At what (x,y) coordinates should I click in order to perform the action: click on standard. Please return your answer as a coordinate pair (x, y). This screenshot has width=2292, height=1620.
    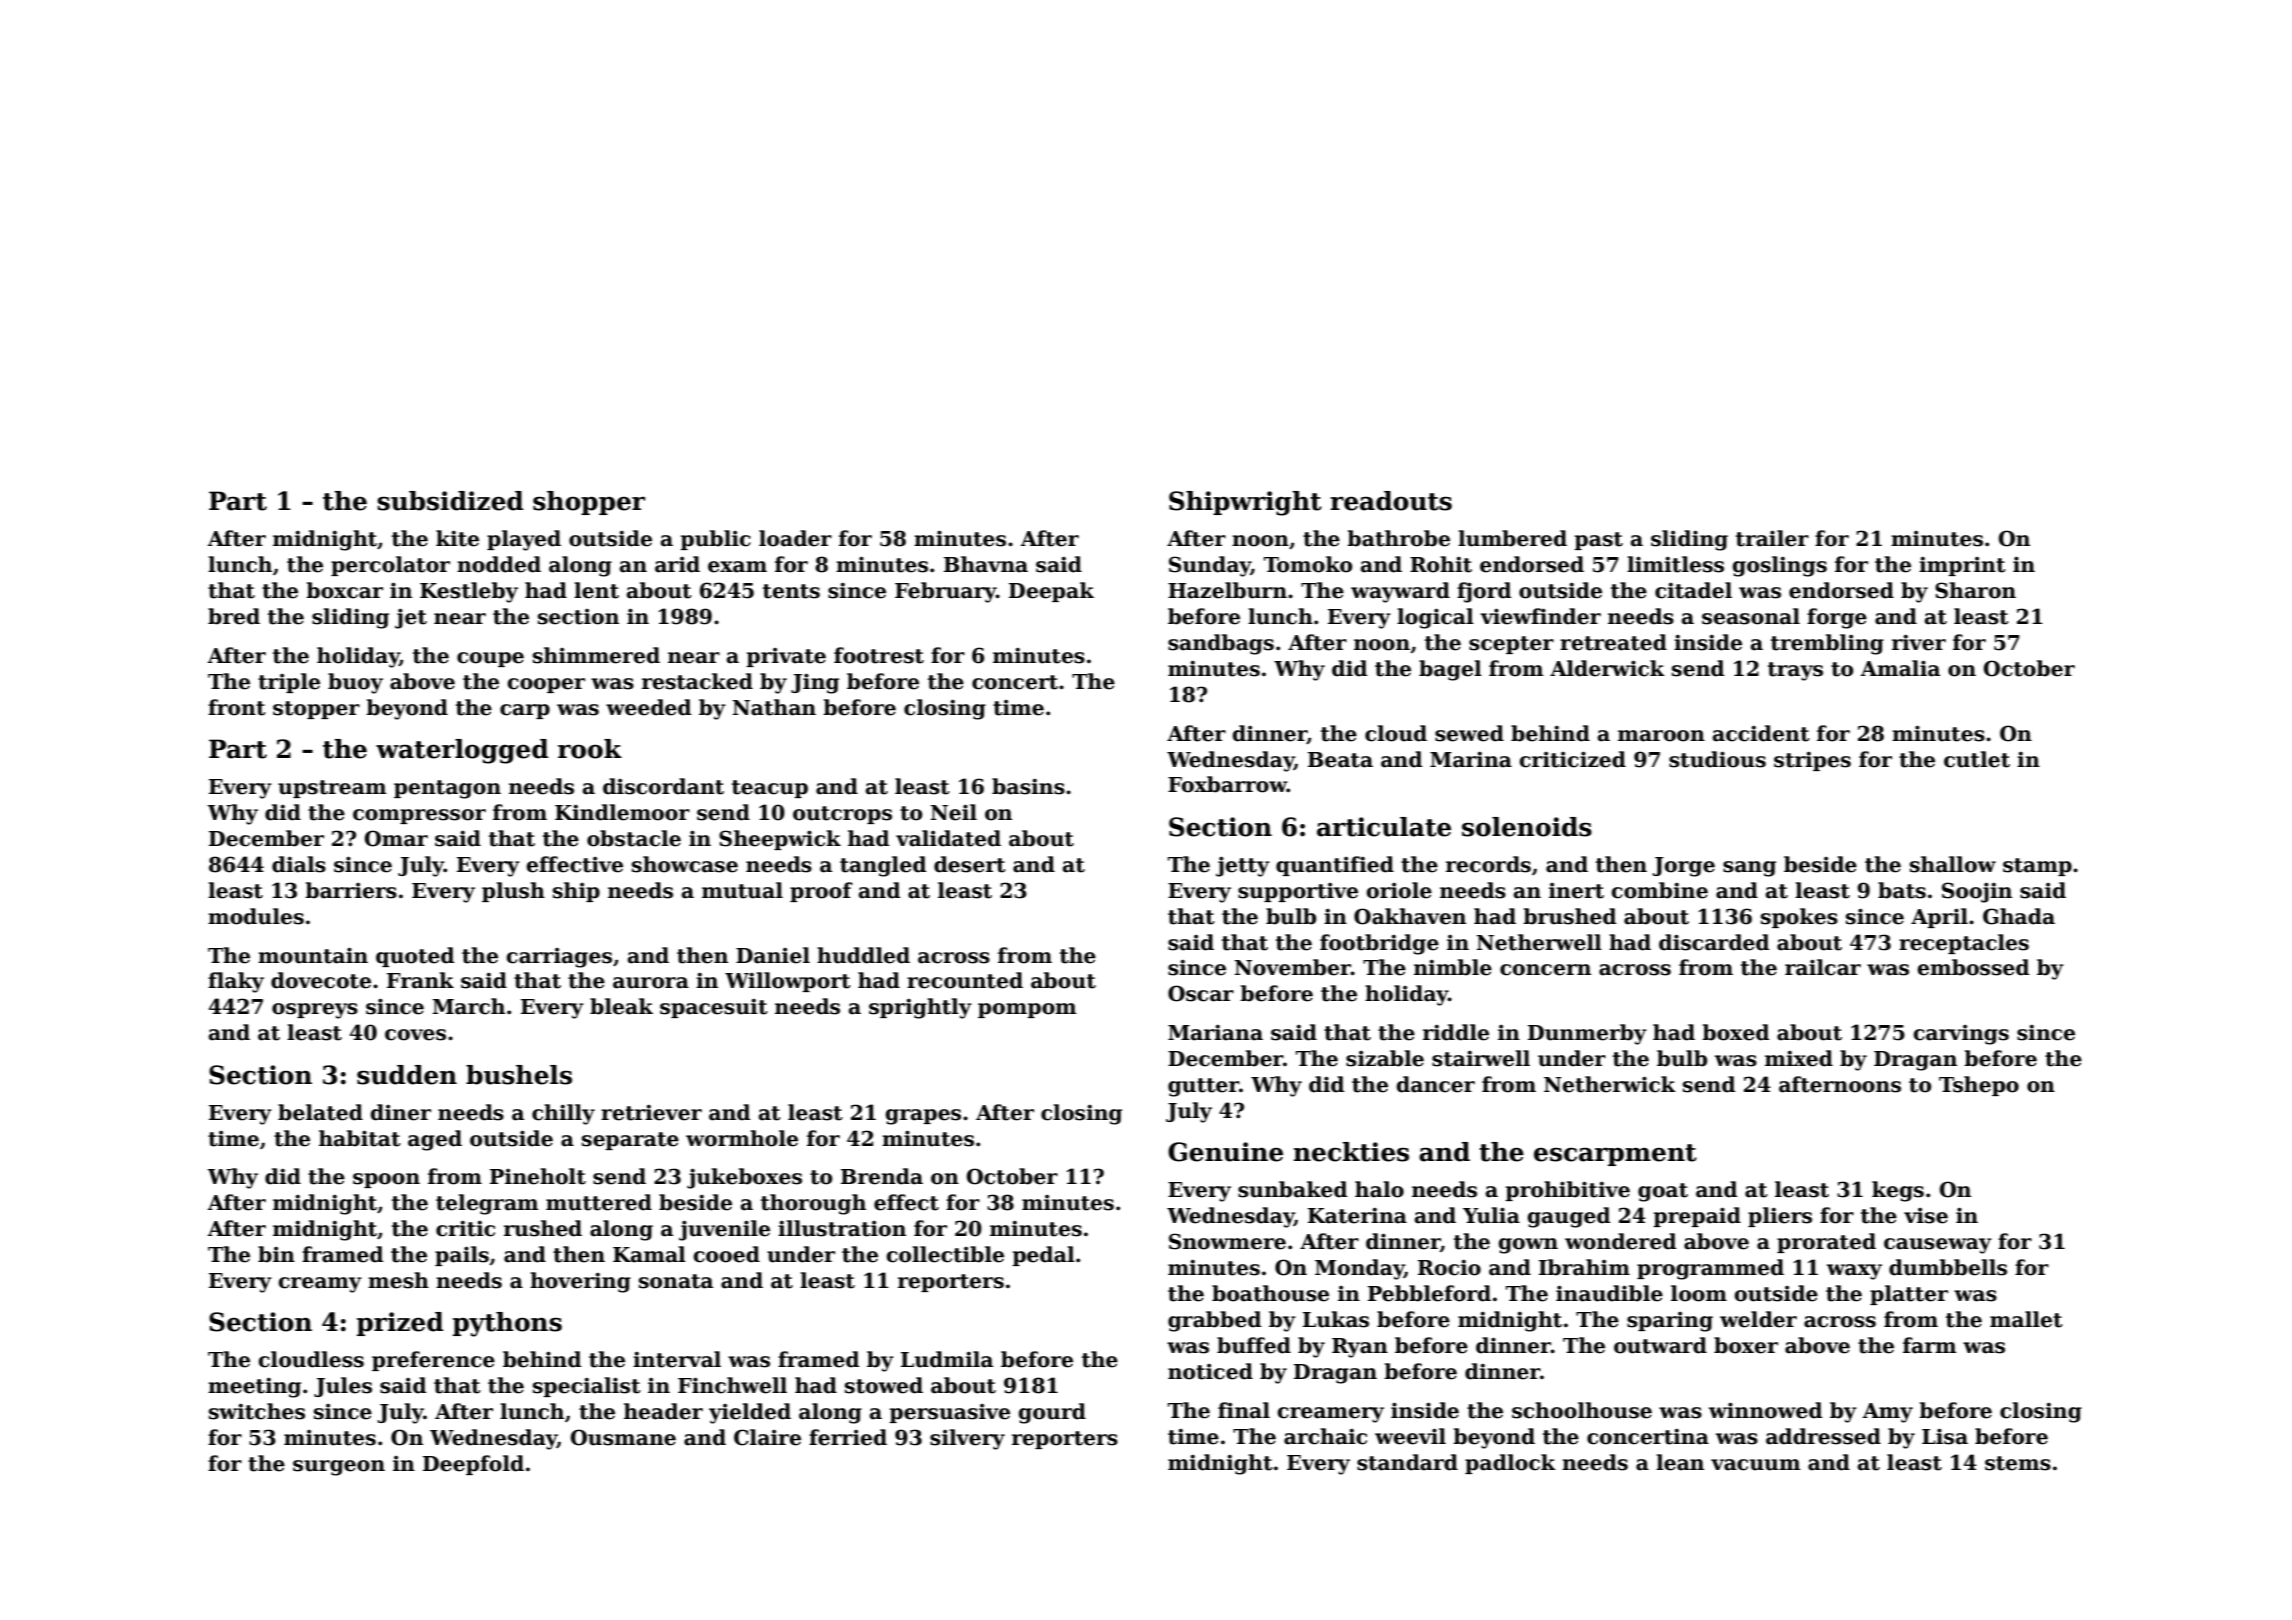
    Looking at the image, I should click on (1407, 1462).
